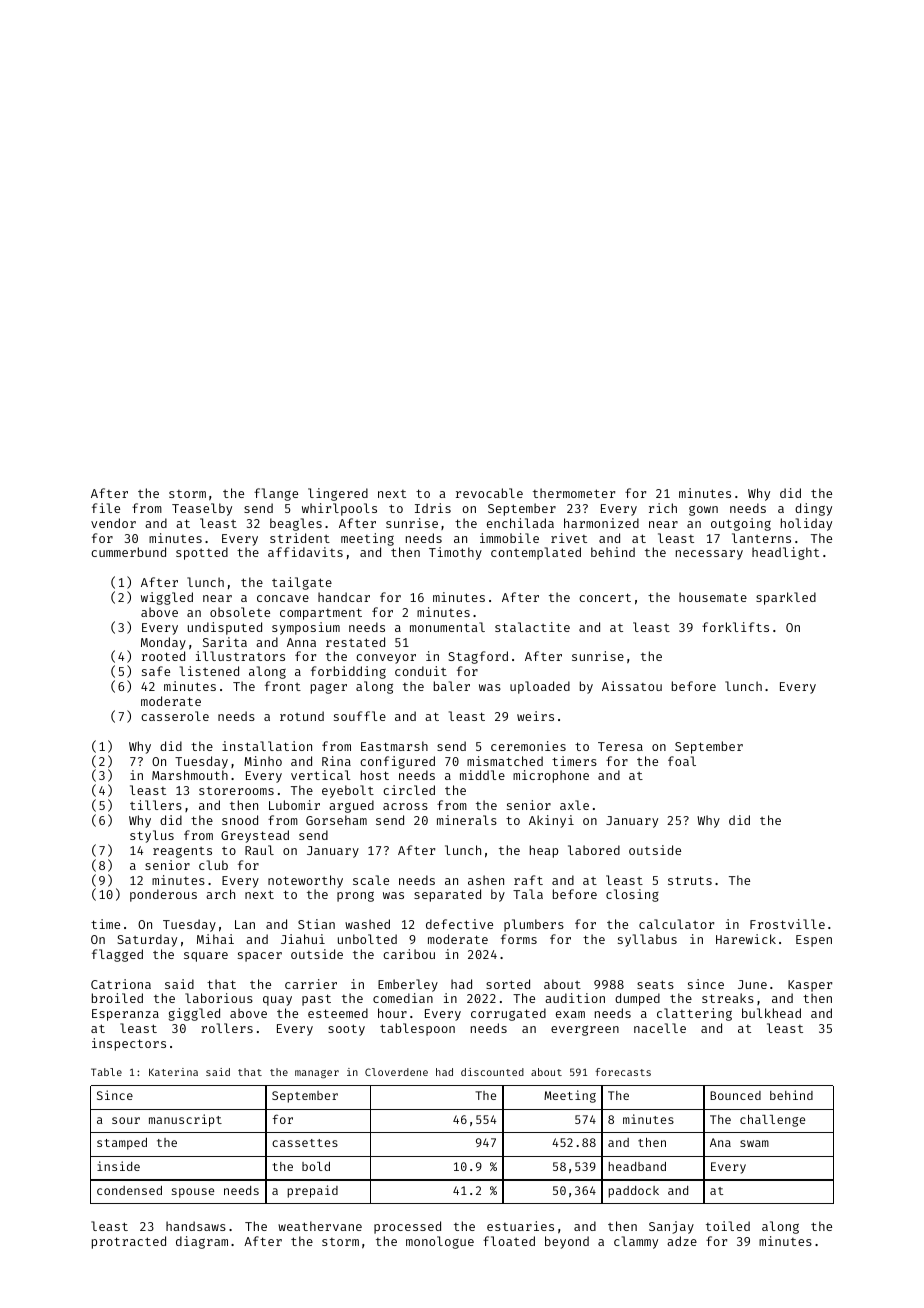  Describe the element at coordinates (193, 1193) in the page. I see `spouse` at that location.
